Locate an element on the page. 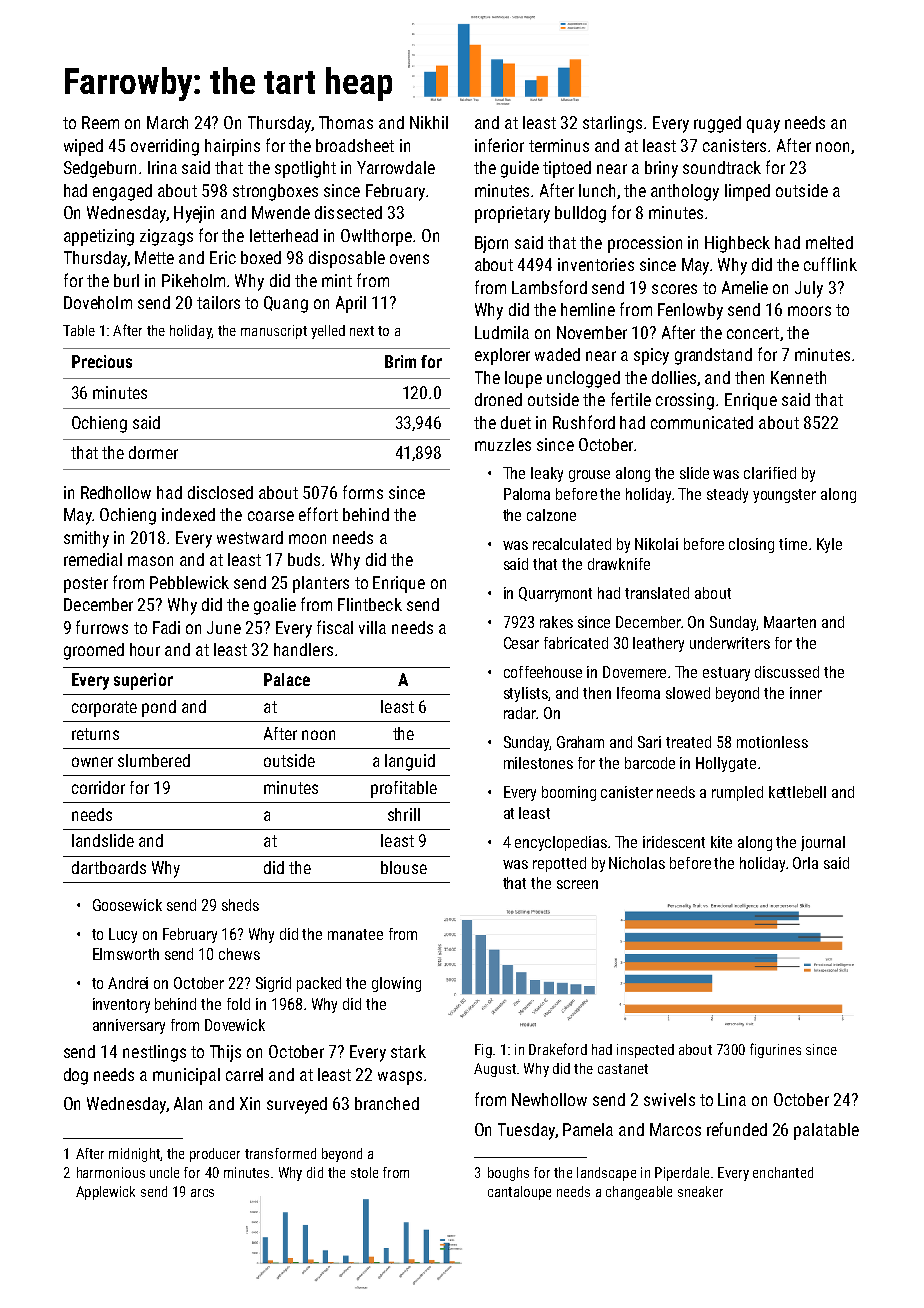 This document has height=1308, width=924. Precious is located at coordinates (102, 361).
